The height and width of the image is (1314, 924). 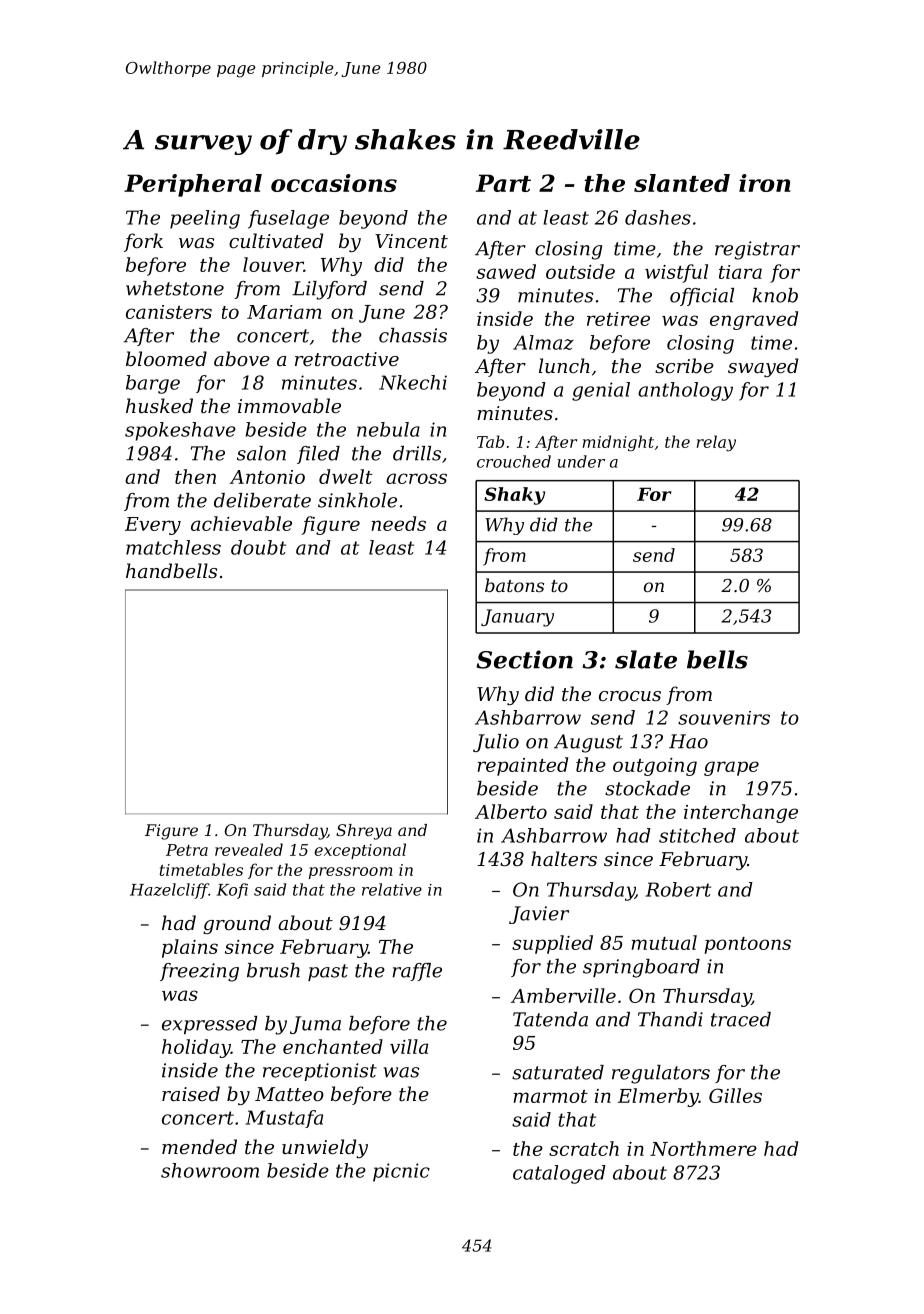 What do you see at coordinates (193, 185) in the image?
I see `Peripheral` at bounding box center [193, 185].
